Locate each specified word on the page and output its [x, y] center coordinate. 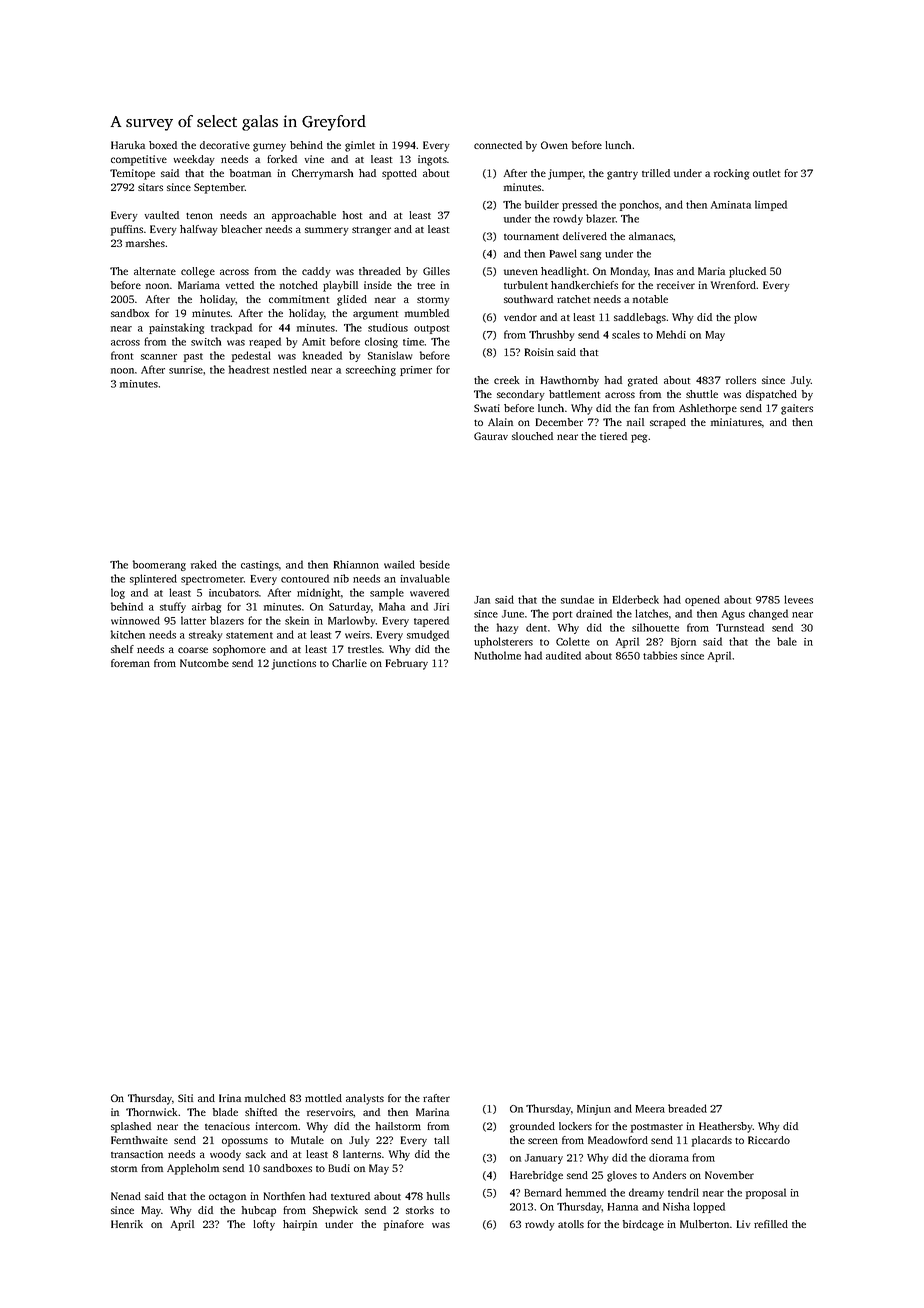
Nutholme [498, 655]
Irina [230, 1098]
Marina [432, 1112]
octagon [227, 1198]
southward [528, 299]
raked [204, 564]
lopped [709, 1207]
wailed [399, 564]
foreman [130, 663]
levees [798, 599]
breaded [687, 1108]
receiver [676, 285]
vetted [239, 285]
